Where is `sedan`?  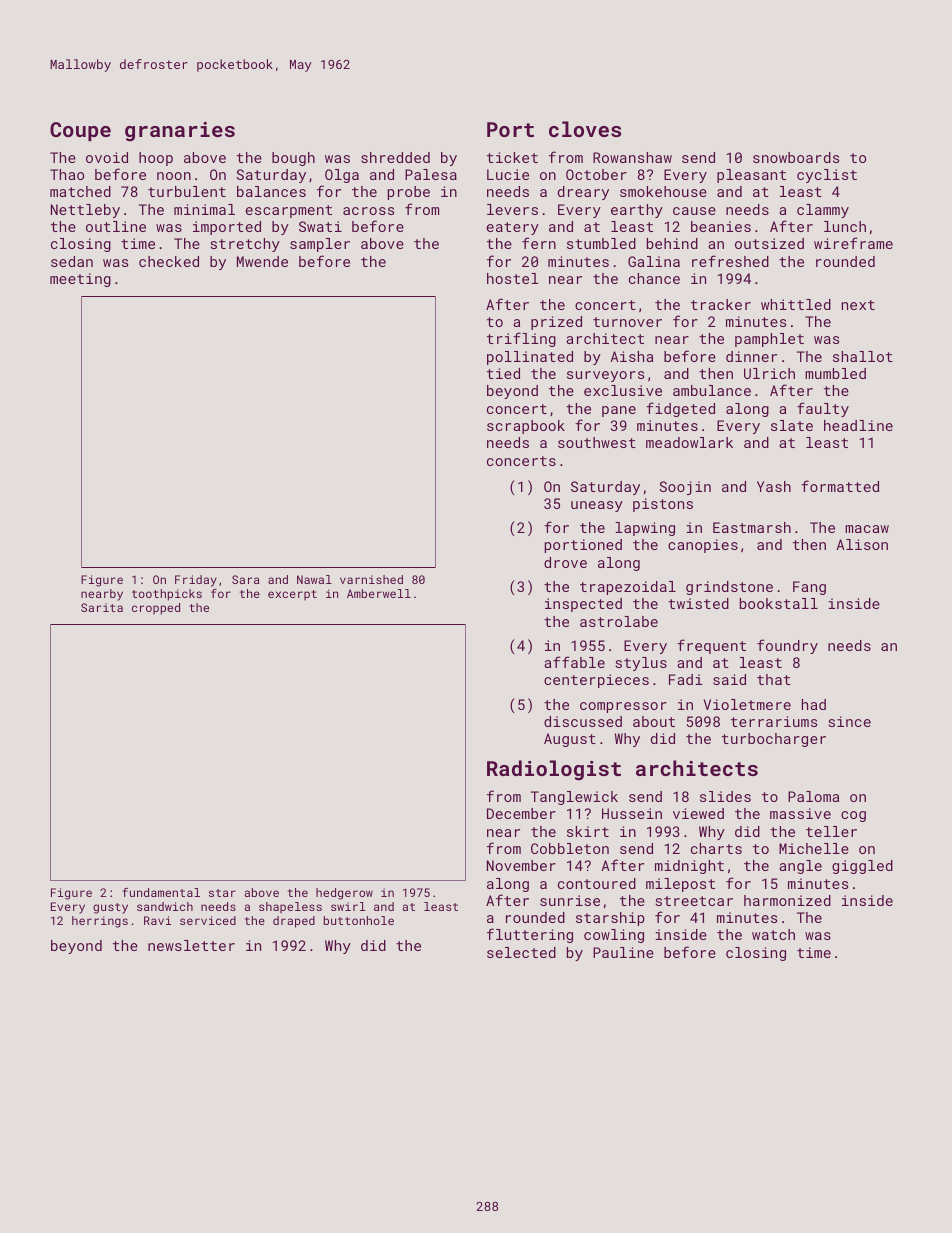
sedan is located at coordinates (72, 261).
